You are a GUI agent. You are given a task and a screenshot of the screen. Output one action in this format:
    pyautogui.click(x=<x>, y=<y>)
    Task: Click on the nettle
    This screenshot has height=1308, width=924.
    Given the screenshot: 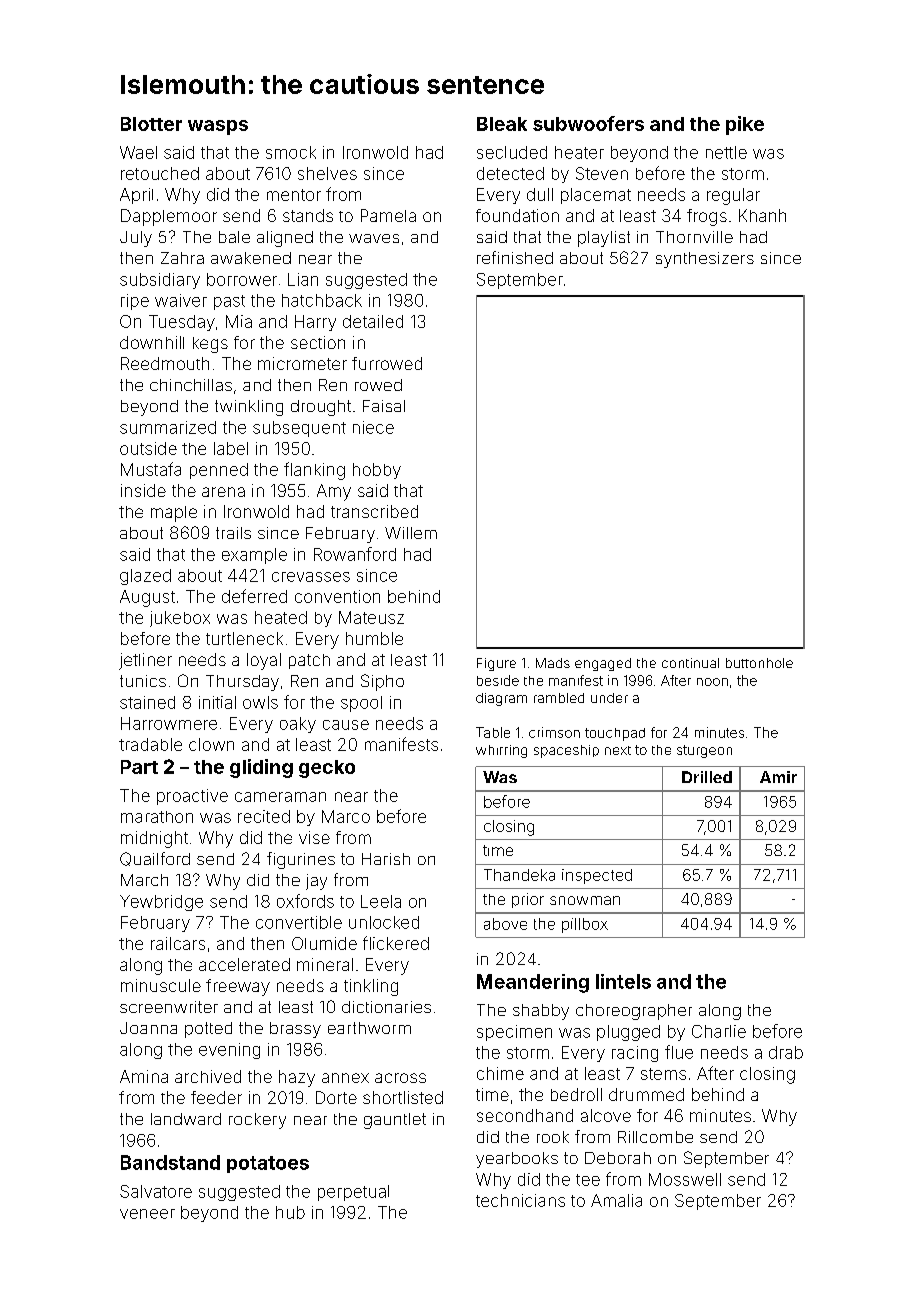 What is the action you would take?
    pyautogui.click(x=726, y=152)
